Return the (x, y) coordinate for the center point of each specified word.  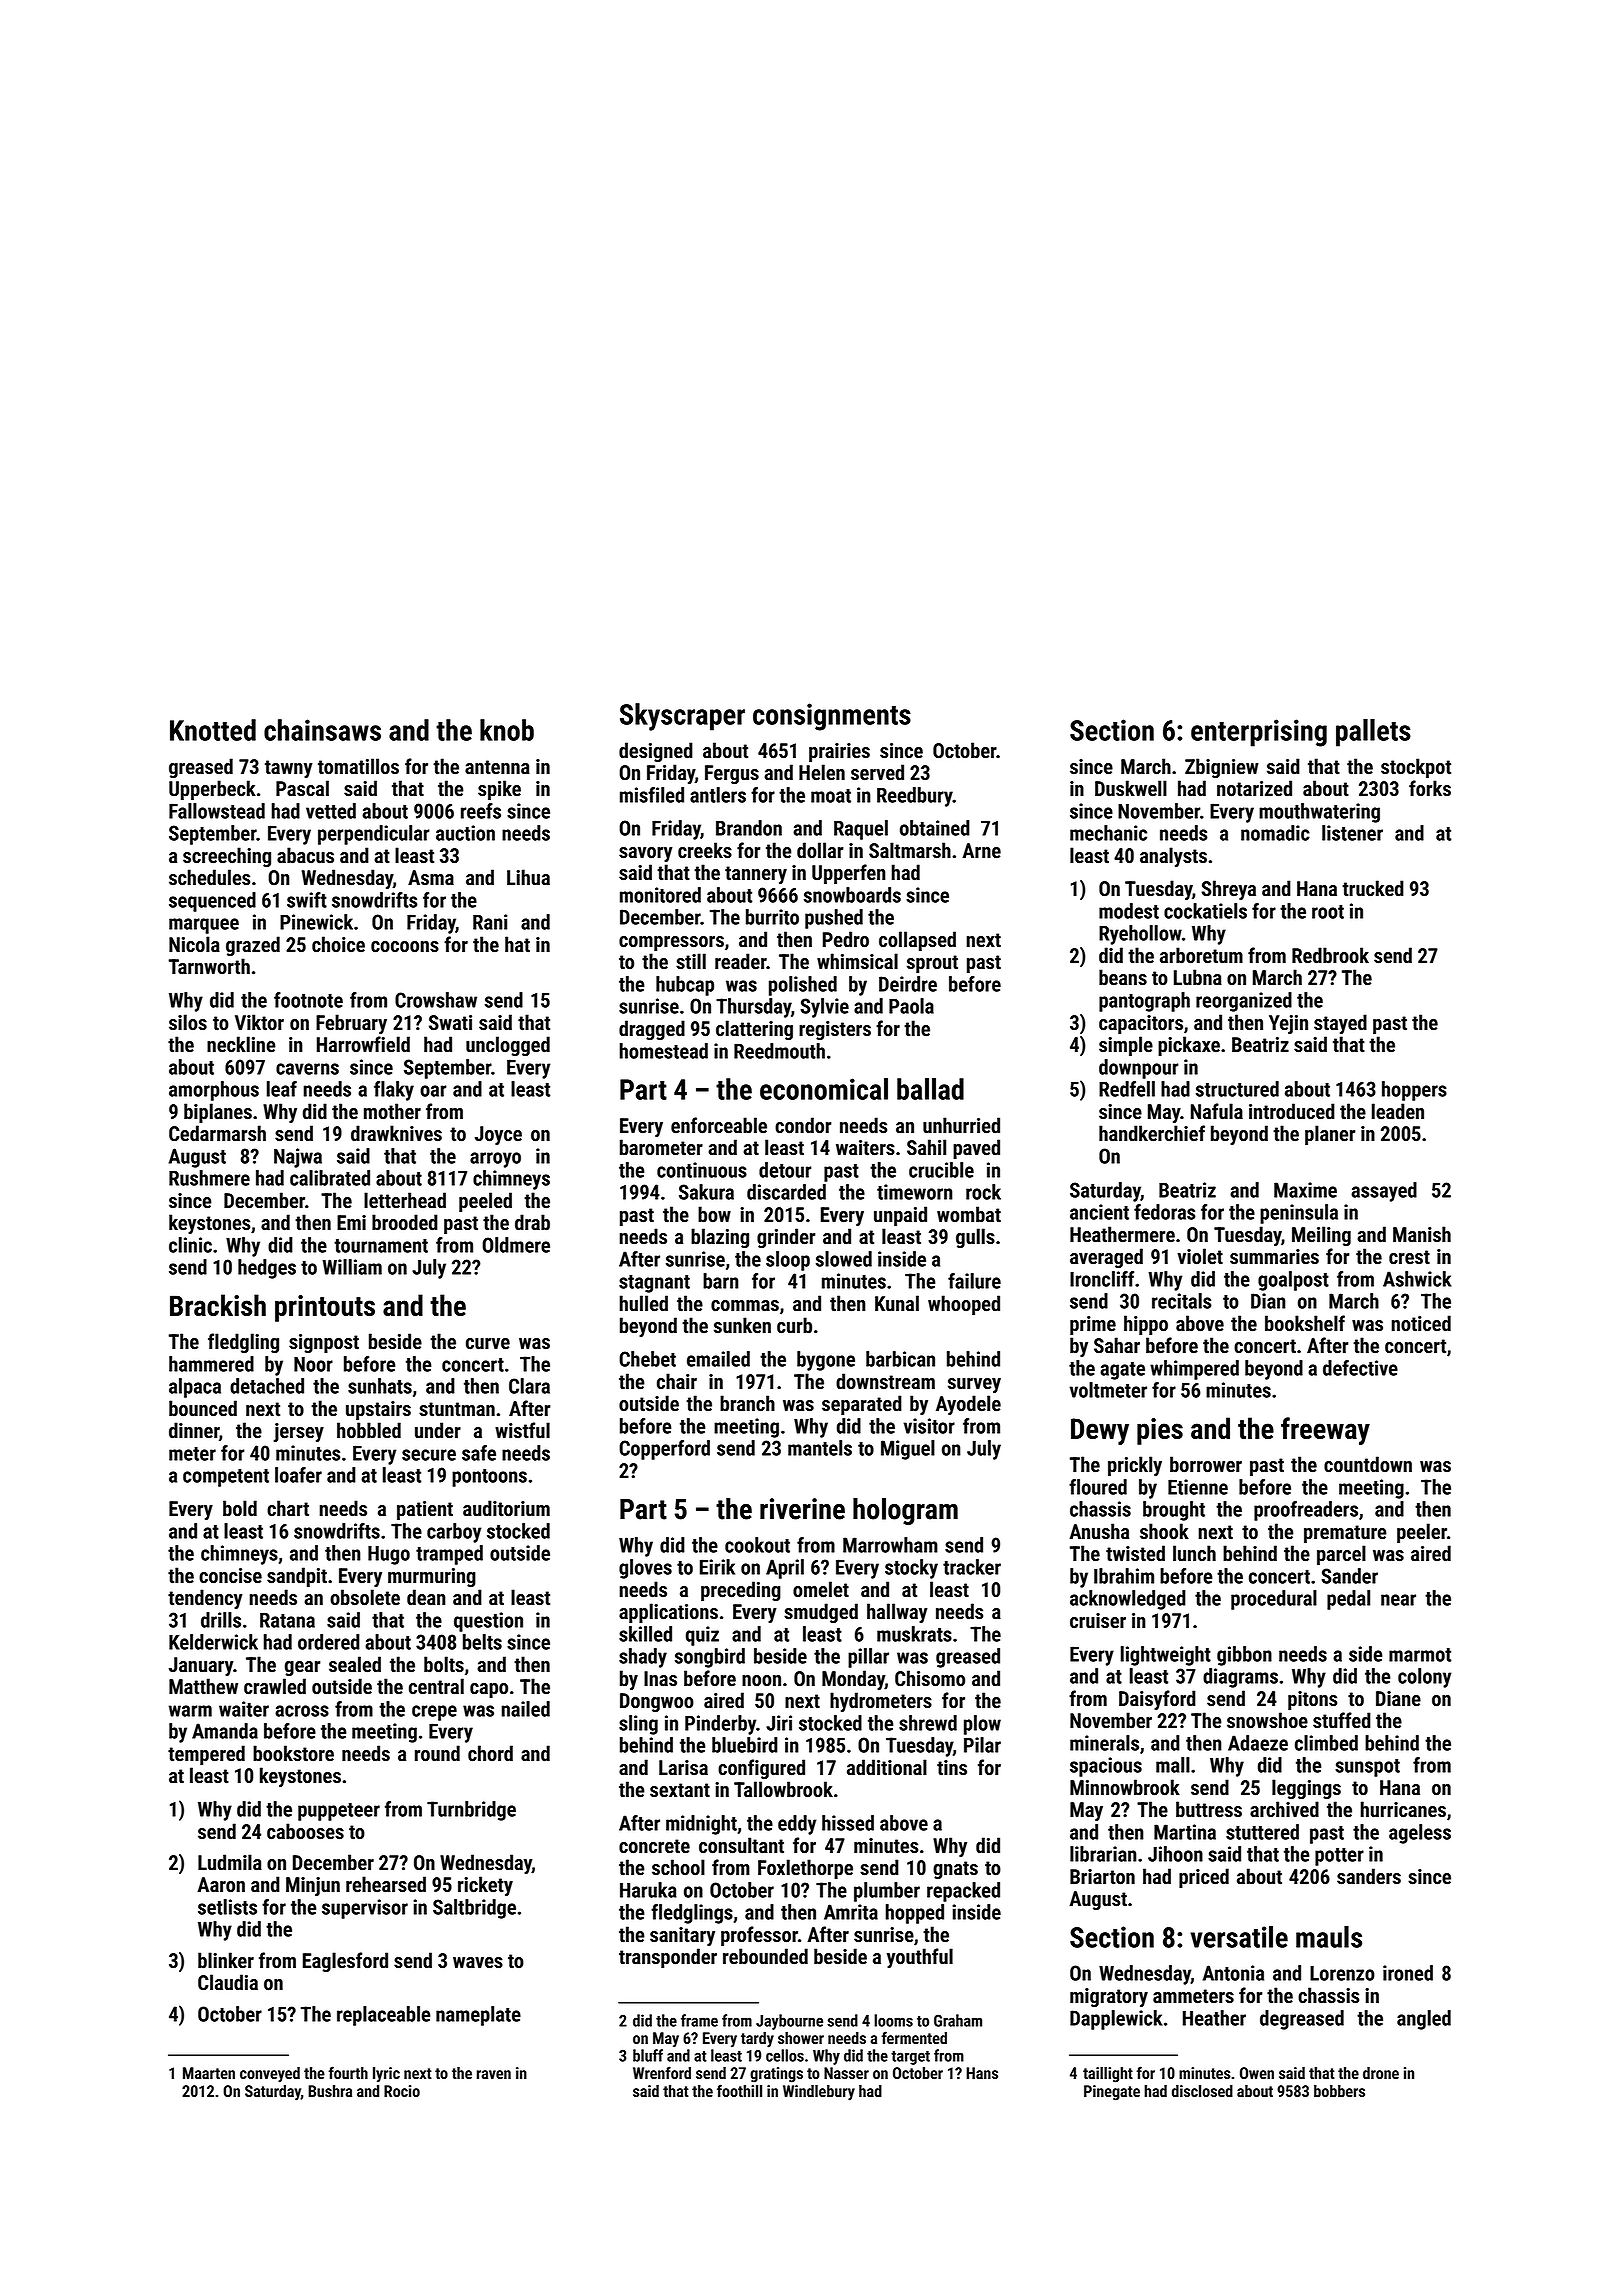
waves (478, 1963)
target (910, 2058)
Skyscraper (682, 717)
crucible (941, 1170)
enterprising (1259, 733)
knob (507, 730)
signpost (324, 1343)
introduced (1292, 1111)
